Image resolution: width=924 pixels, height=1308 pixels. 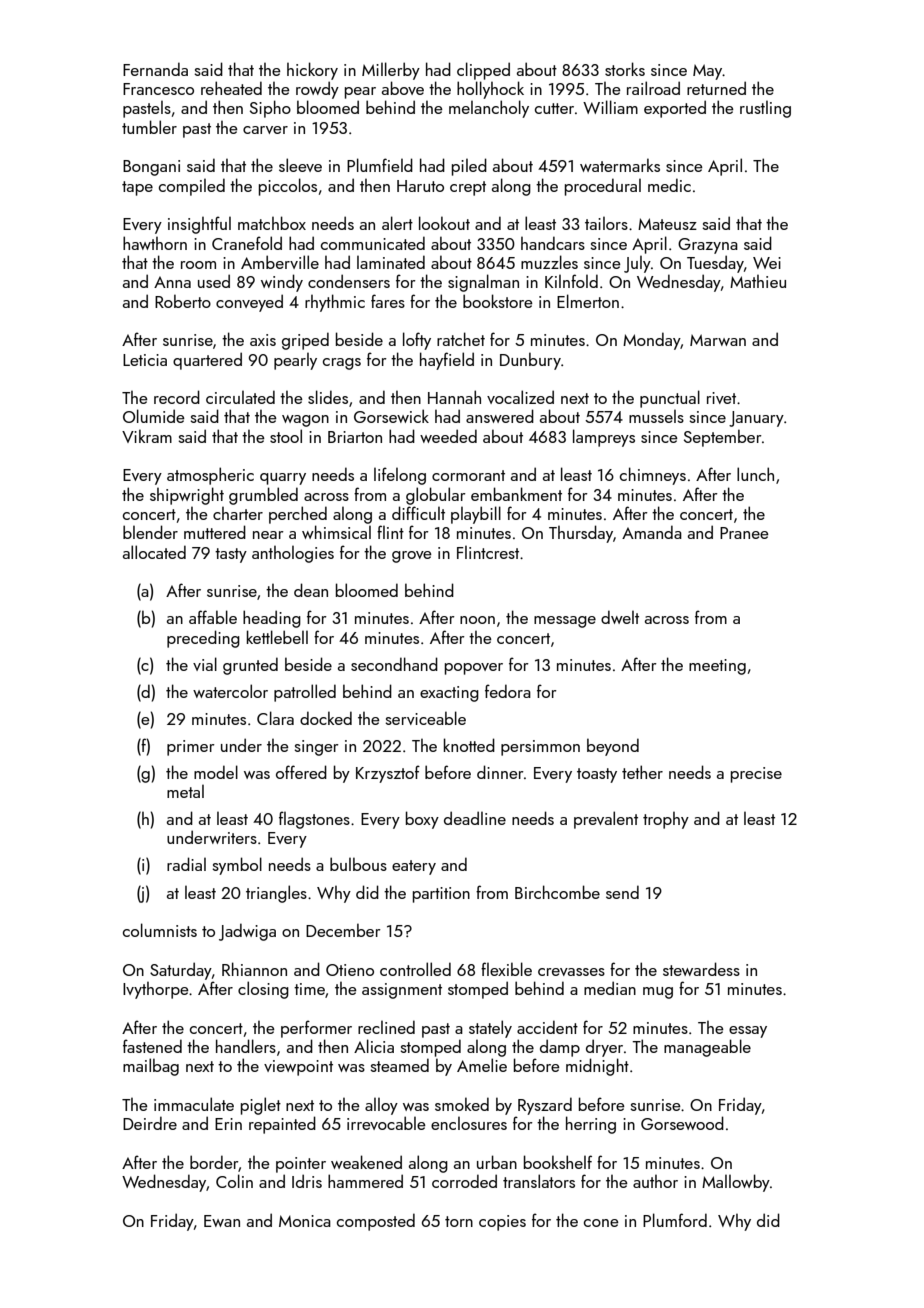 I want to click on exported, so click(x=675, y=109).
